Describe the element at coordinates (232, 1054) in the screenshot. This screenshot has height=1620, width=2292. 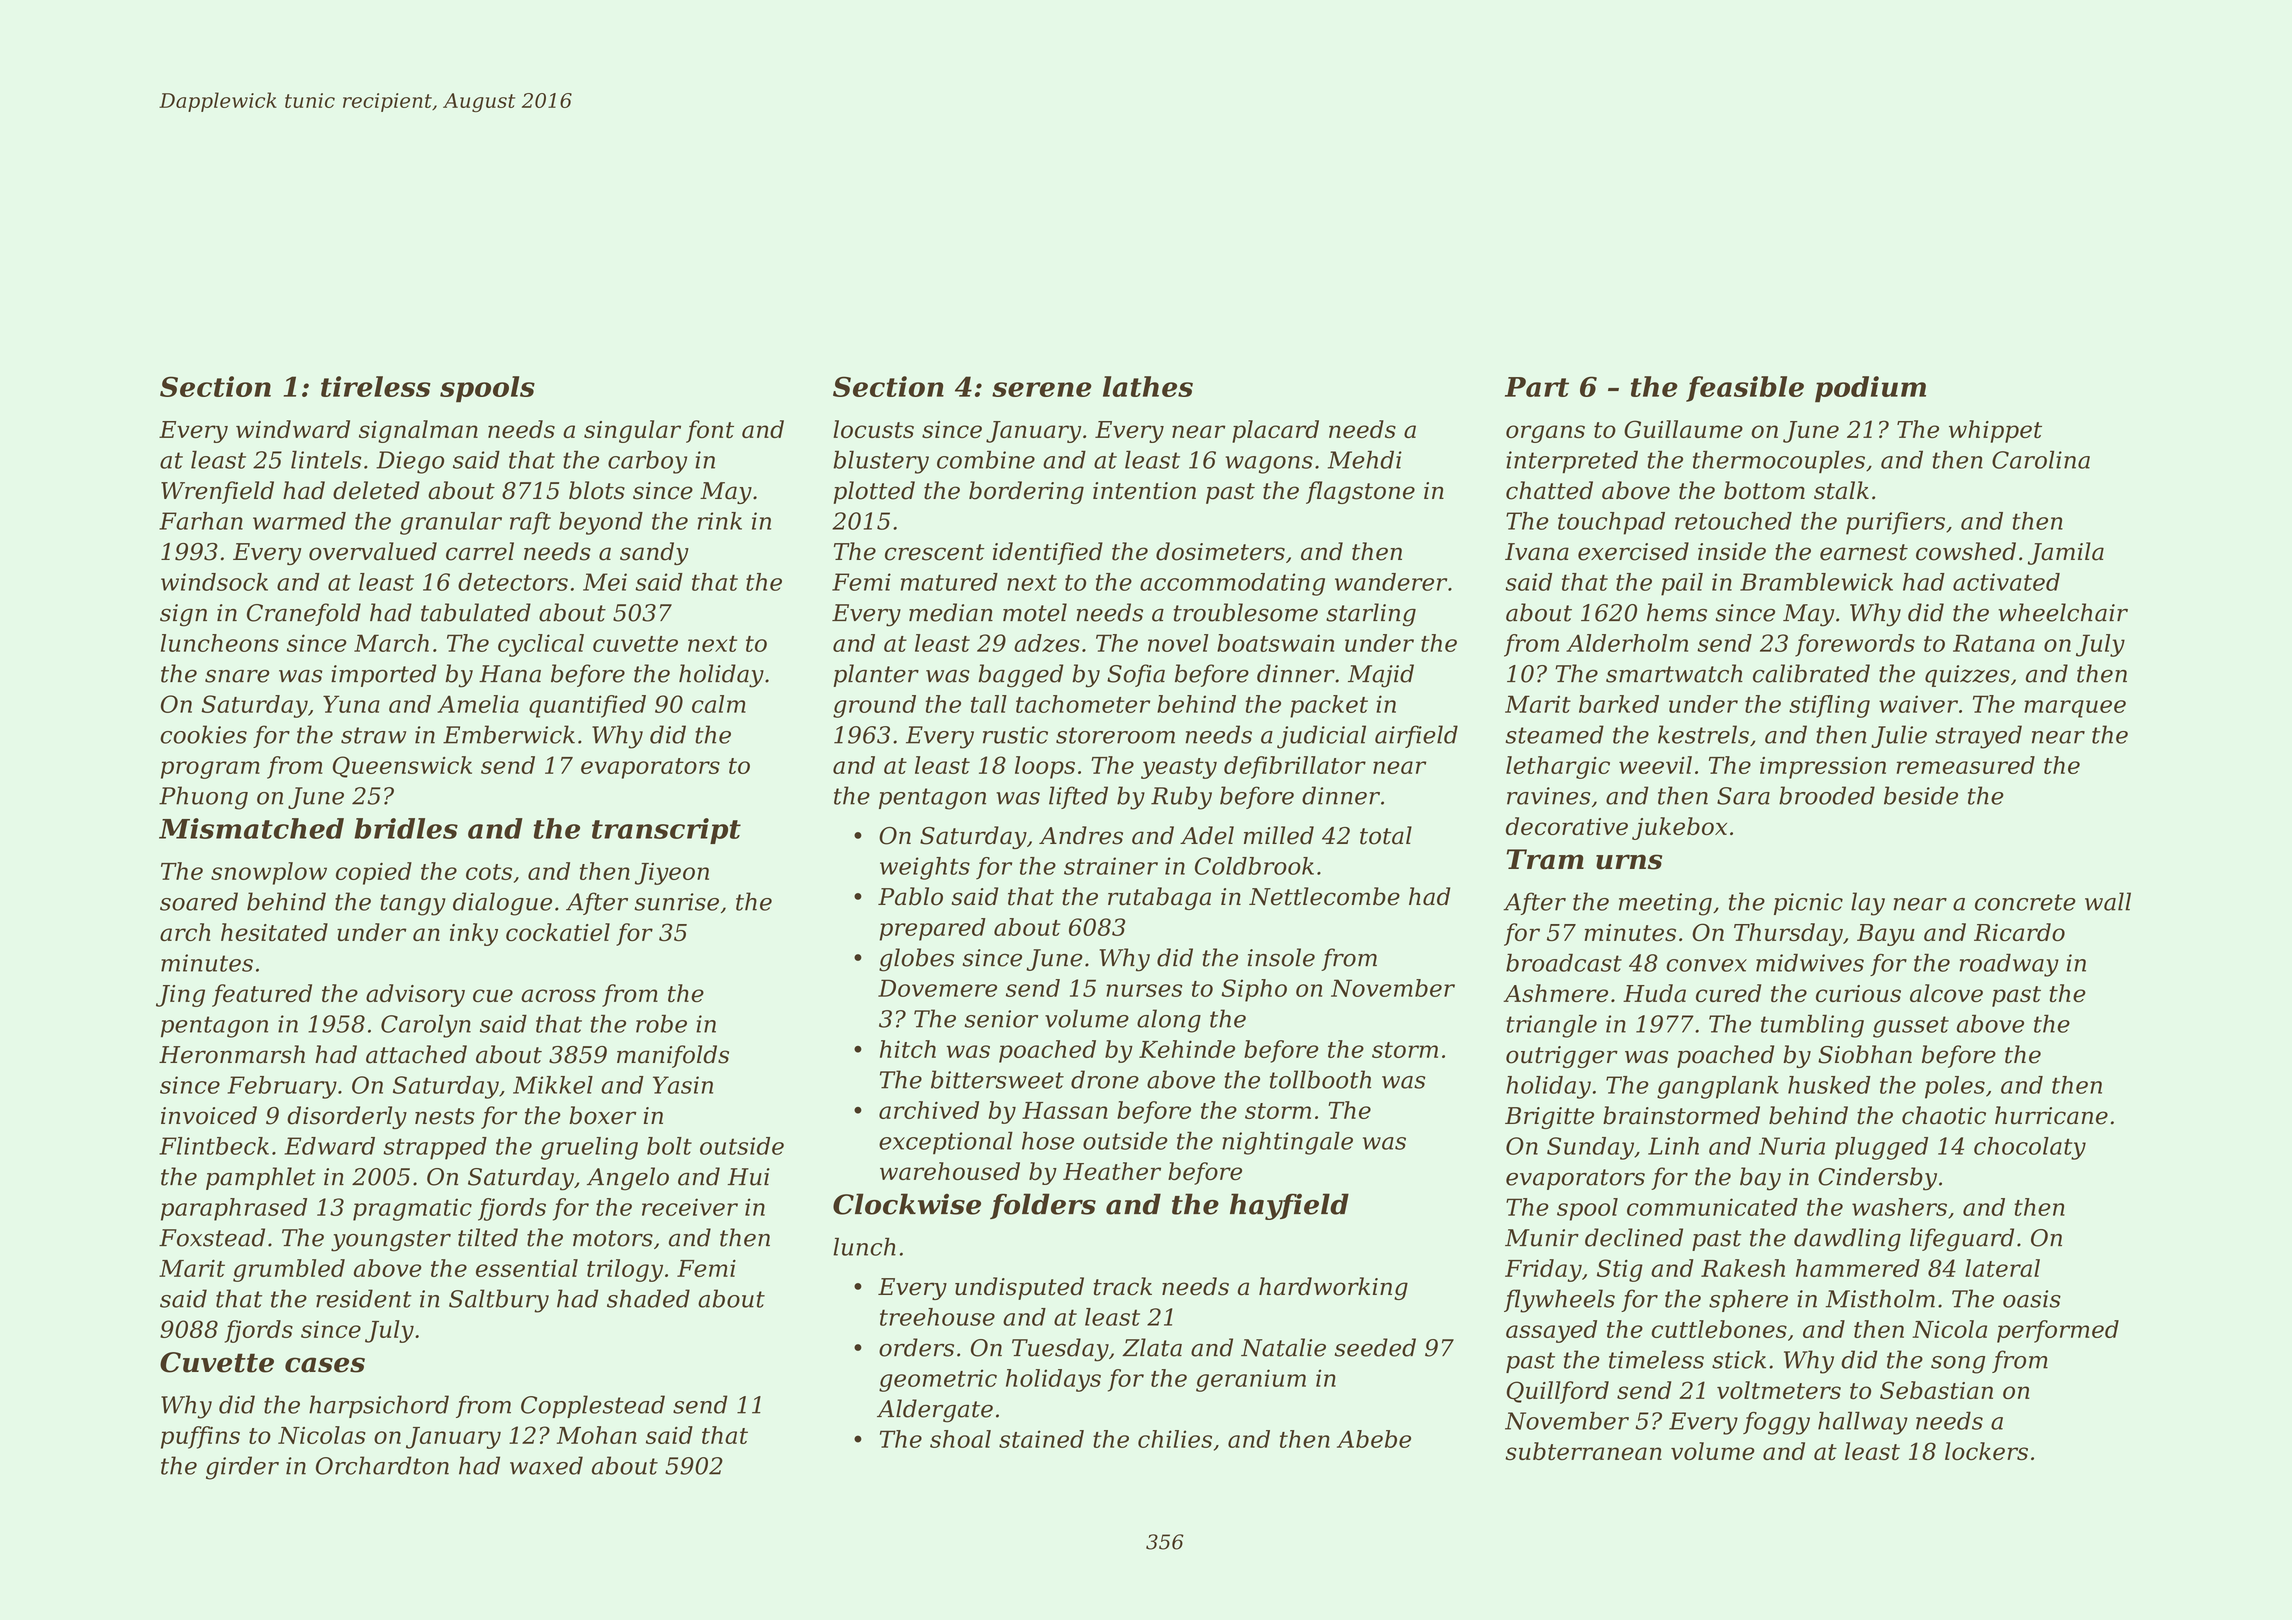
I see `Heronmarsh` at that location.
